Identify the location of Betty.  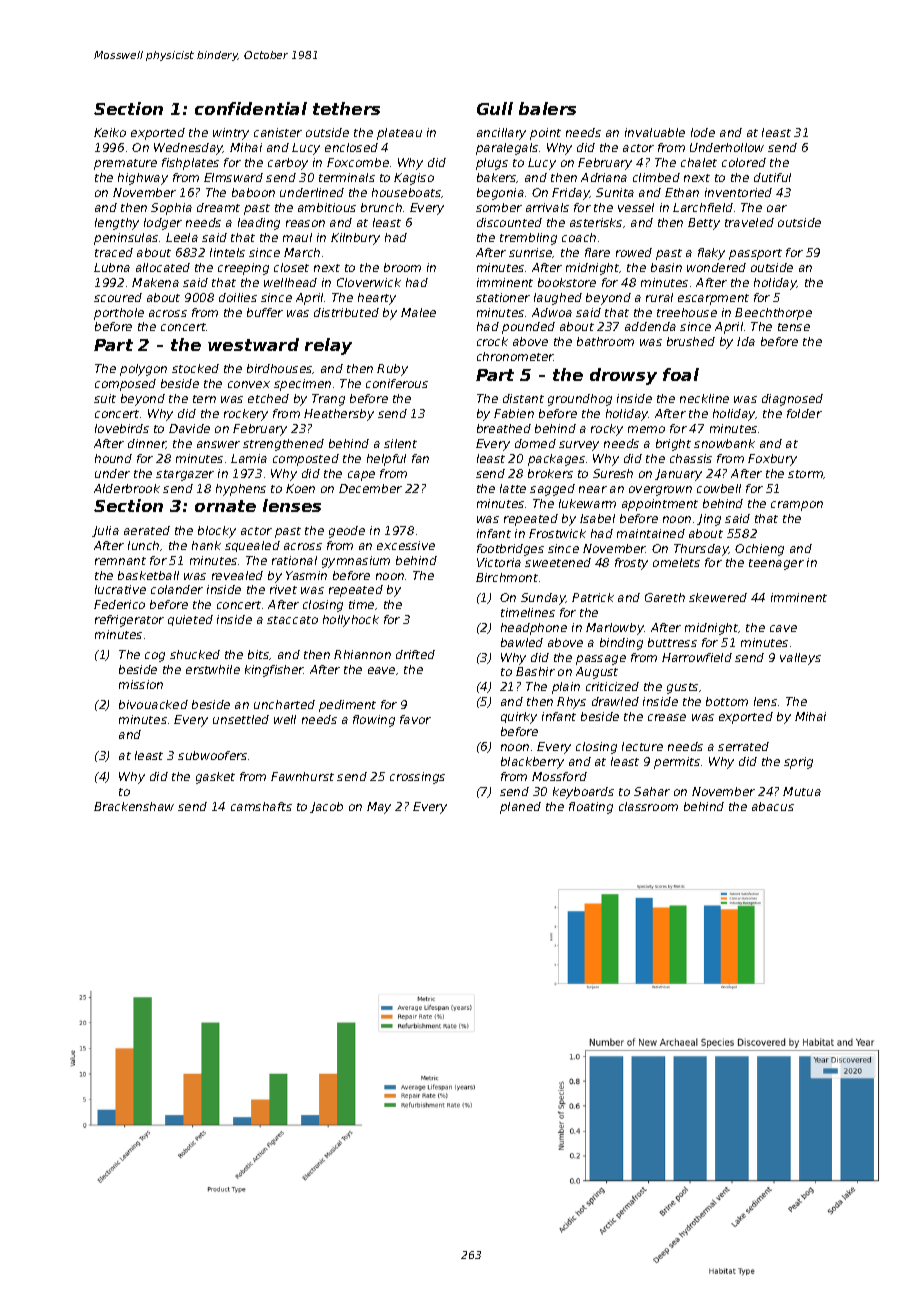
(704, 224).
